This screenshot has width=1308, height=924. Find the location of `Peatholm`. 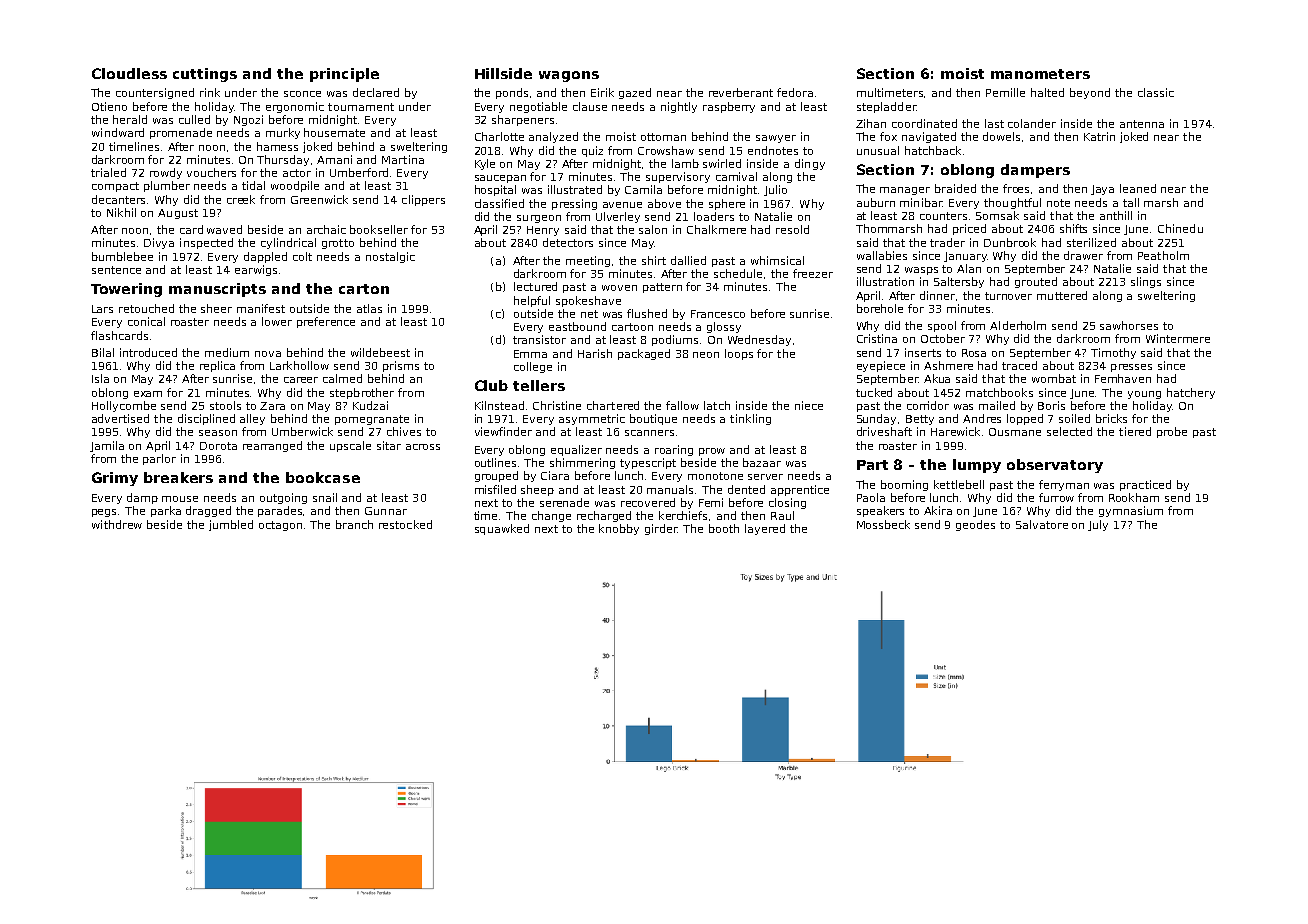

Peatholm is located at coordinates (1163, 255).
